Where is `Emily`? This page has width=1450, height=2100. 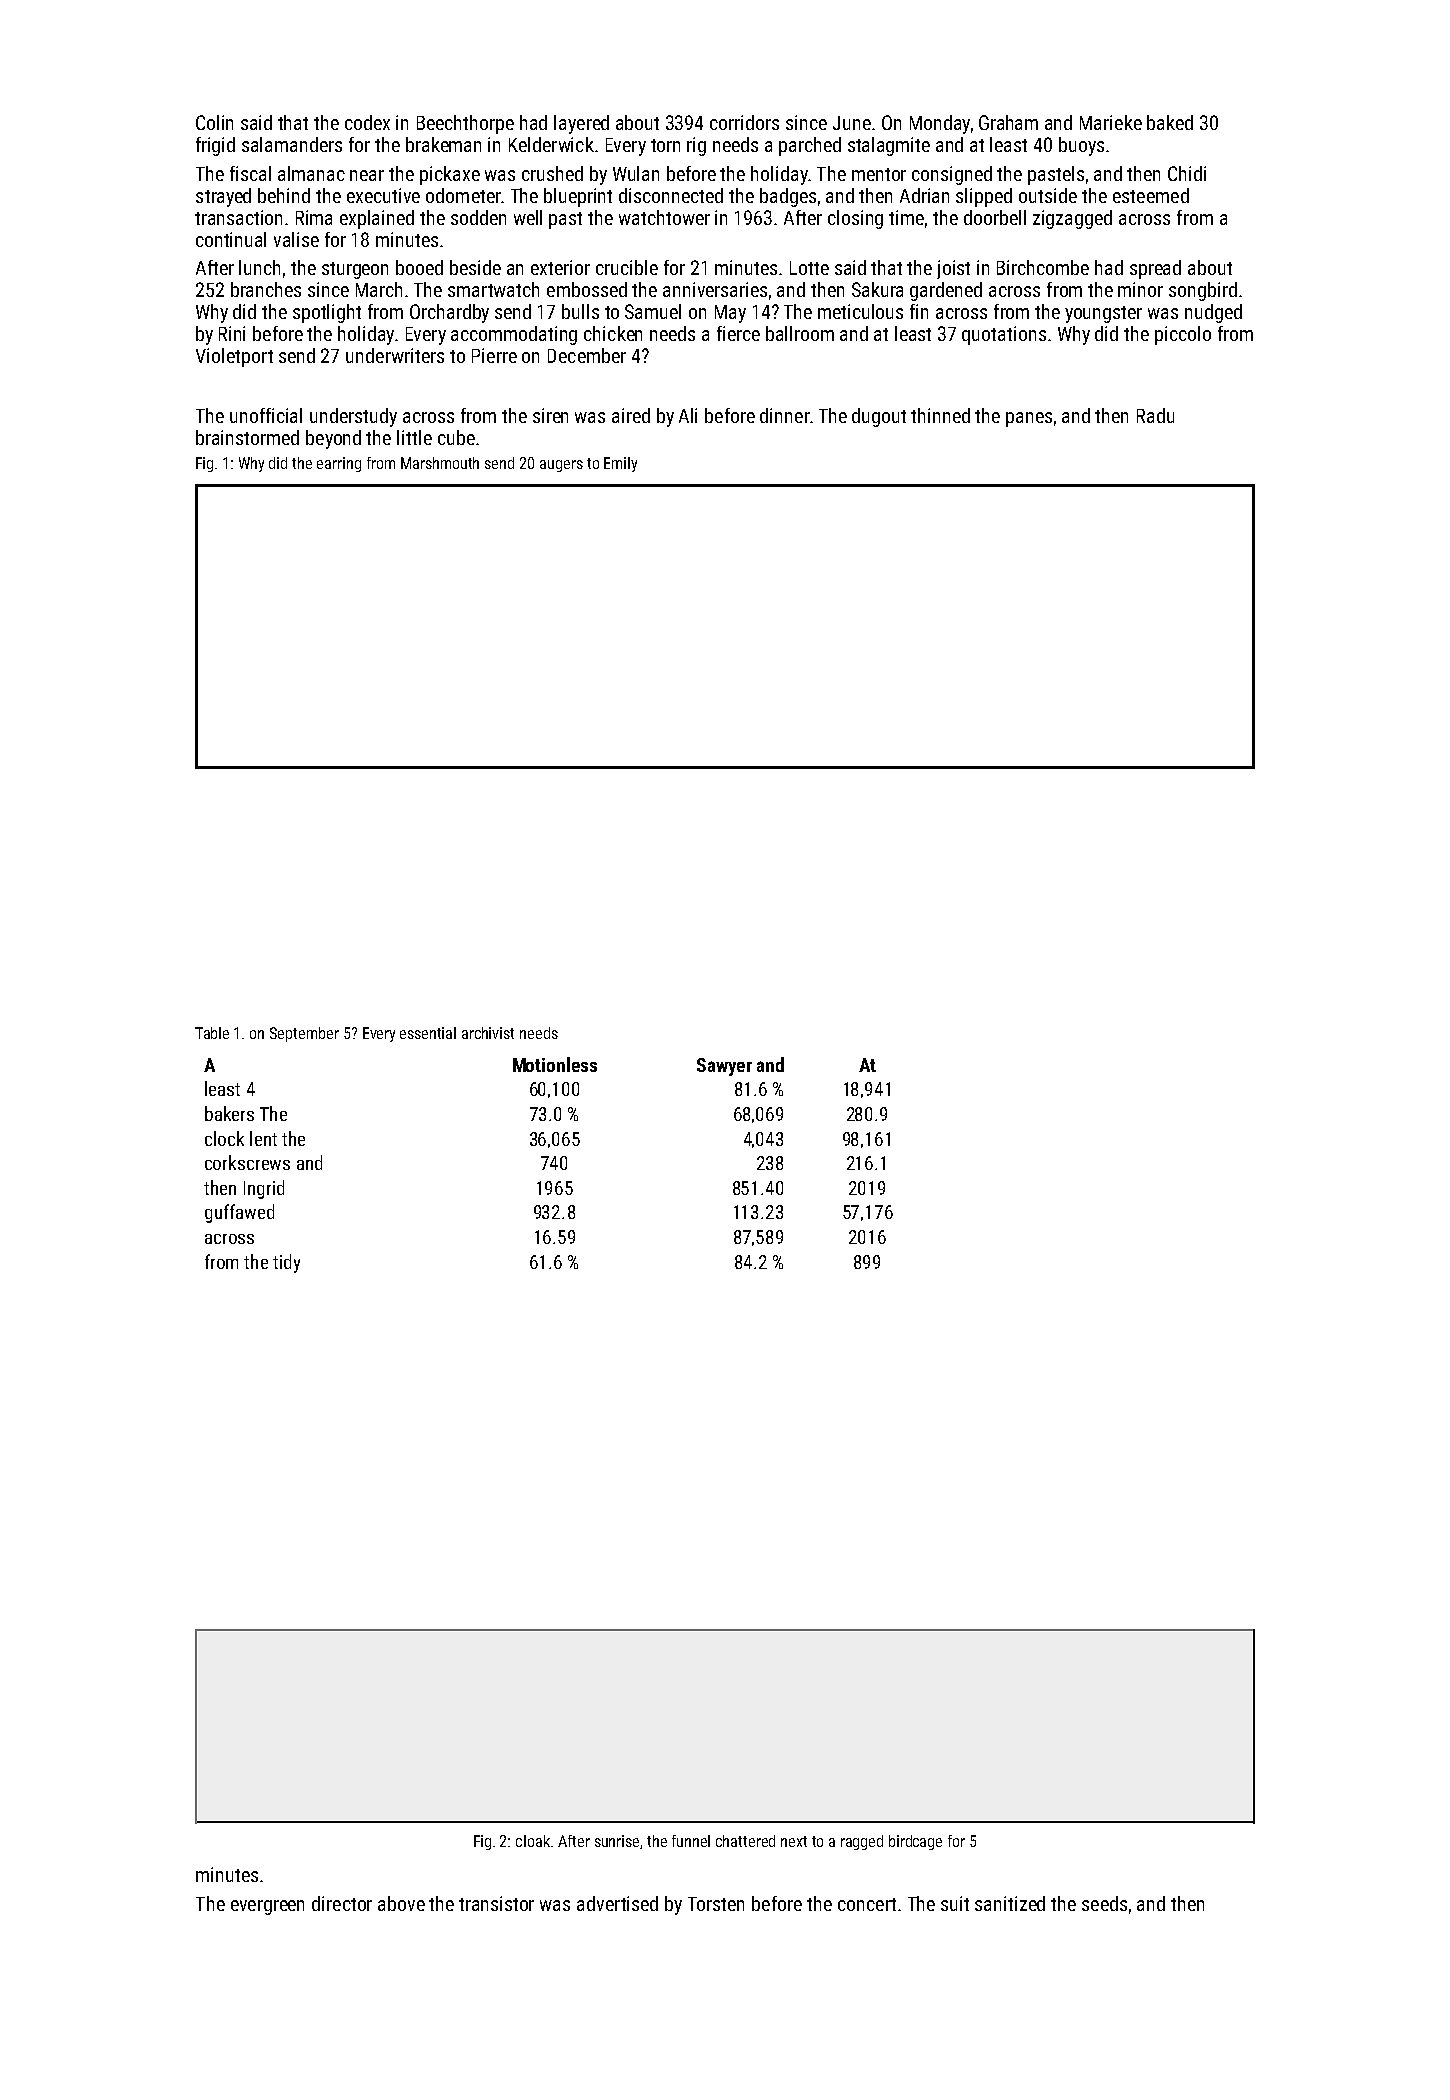 Emily is located at coordinates (620, 464).
